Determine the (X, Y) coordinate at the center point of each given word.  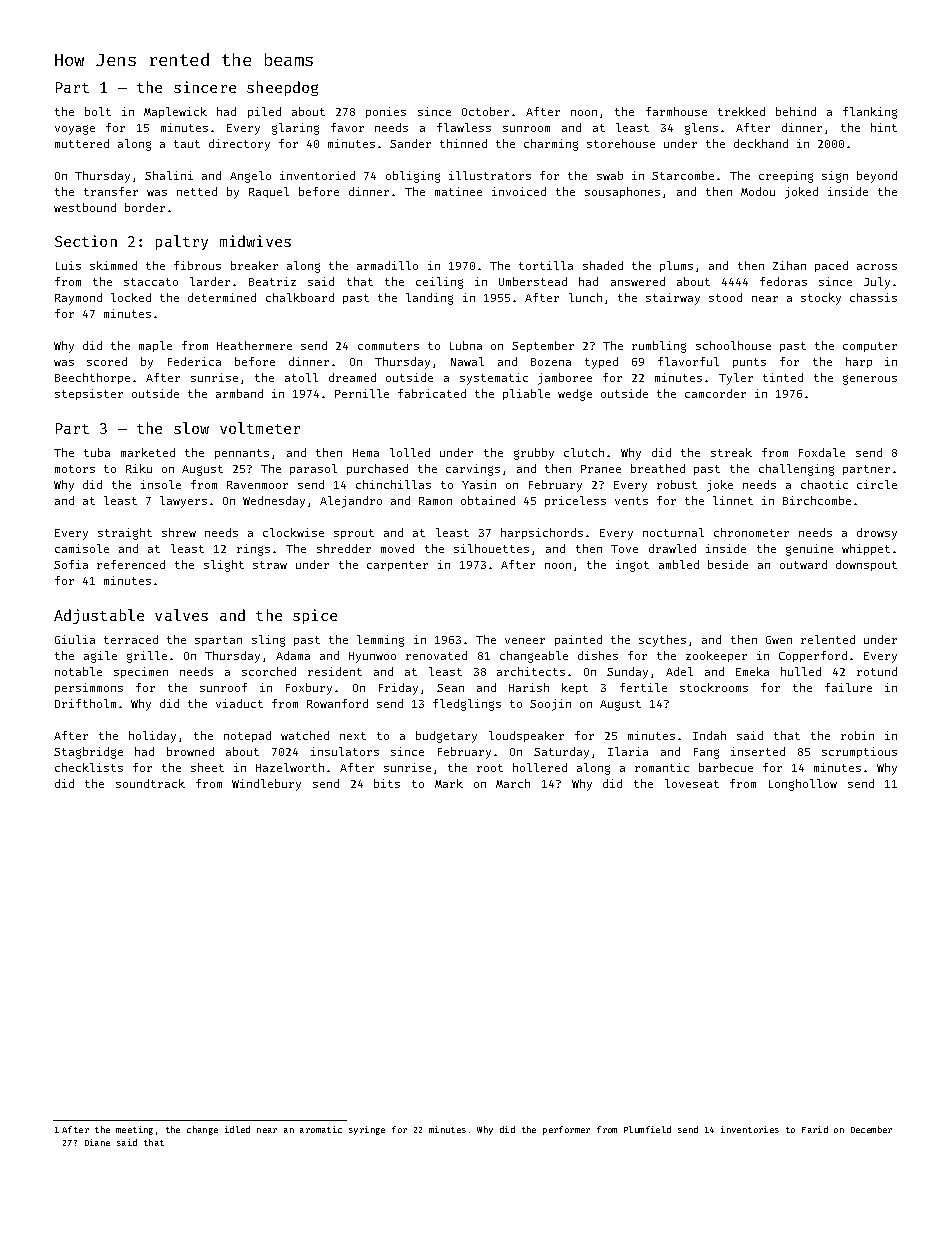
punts (749, 363)
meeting (134, 1130)
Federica (194, 361)
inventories (750, 1129)
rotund (877, 671)
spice (315, 616)
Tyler (736, 379)
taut (187, 144)
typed (601, 363)
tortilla (546, 265)
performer (566, 1130)
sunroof (223, 687)
